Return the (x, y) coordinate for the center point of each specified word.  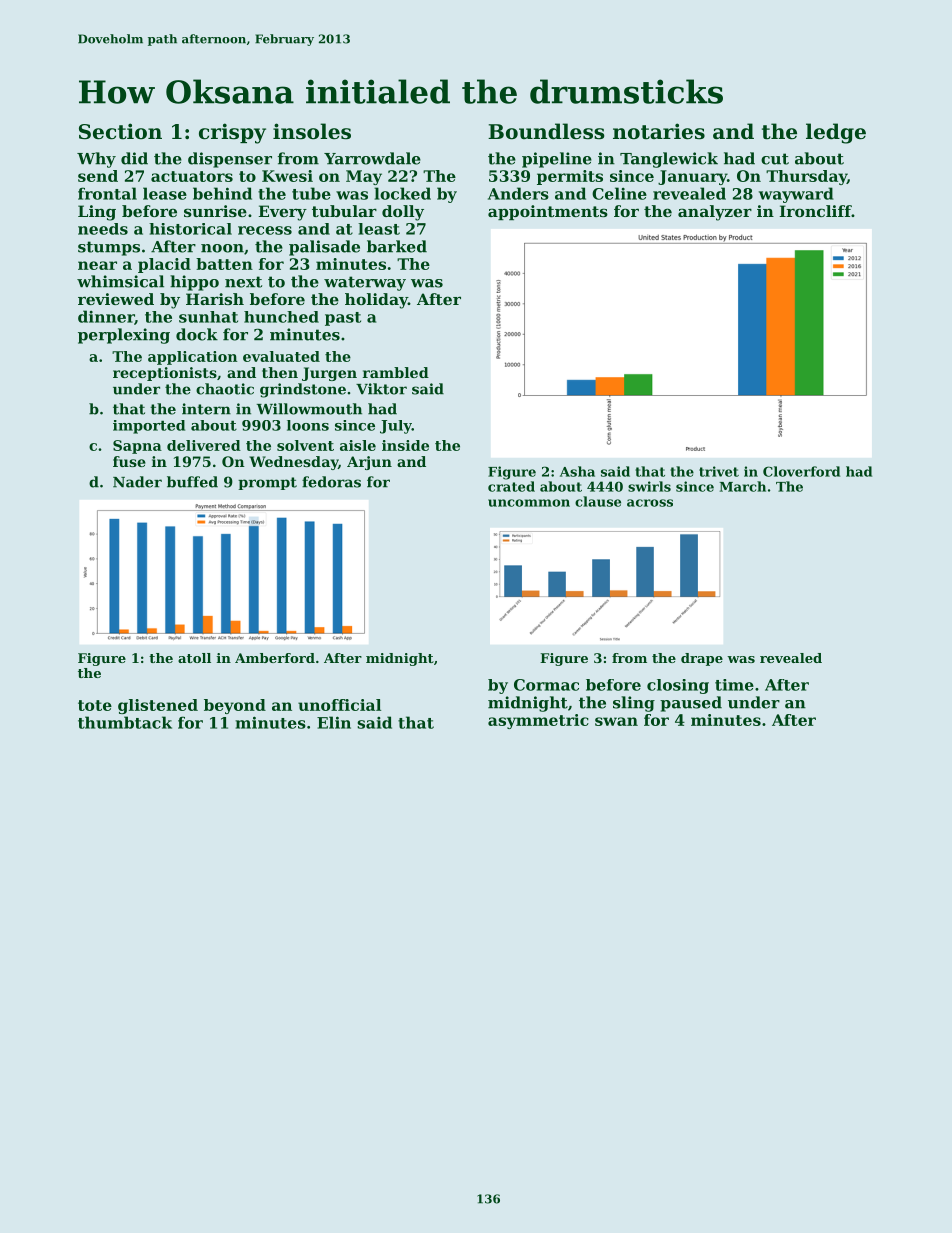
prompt (267, 483)
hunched (281, 317)
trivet (719, 471)
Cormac (546, 685)
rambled (396, 372)
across (650, 503)
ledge (836, 133)
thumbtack (125, 722)
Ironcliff (816, 211)
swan (616, 721)
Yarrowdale (372, 158)
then (280, 372)
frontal (107, 193)
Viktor (381, 389)
